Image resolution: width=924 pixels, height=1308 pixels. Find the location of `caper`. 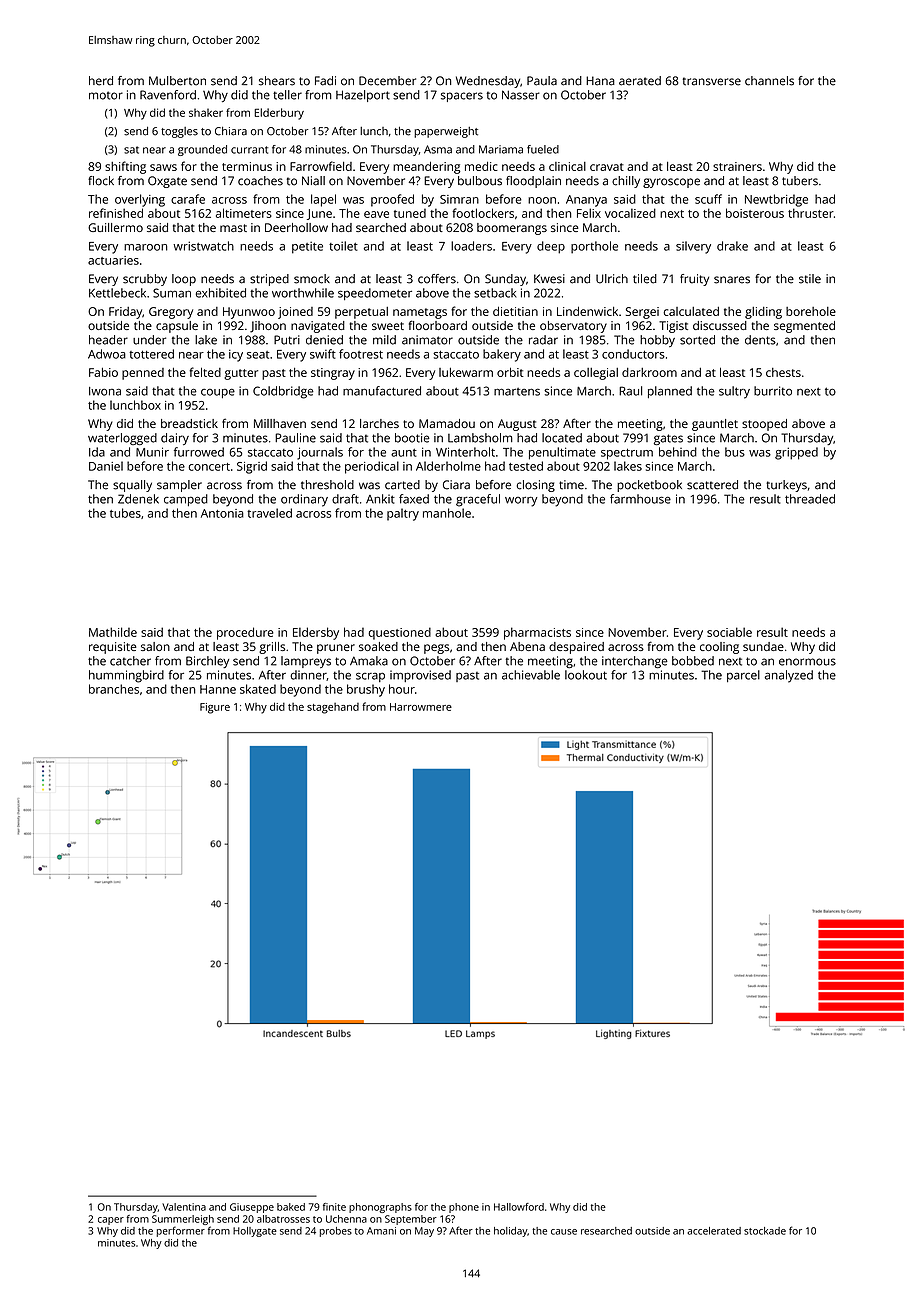

caper is located at coordinates (111, 1221).
